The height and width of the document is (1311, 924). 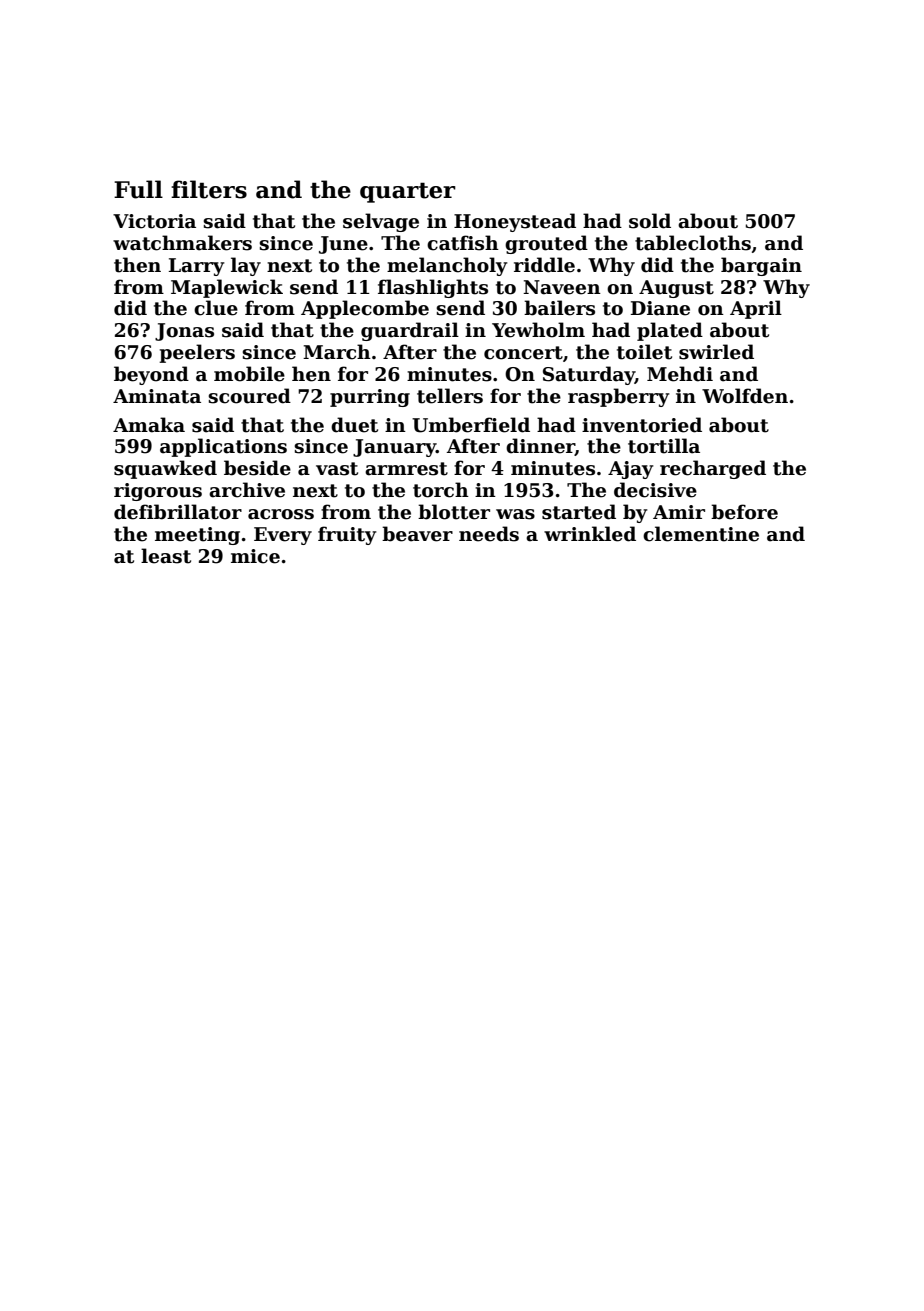 What do you see at coordinates (249, 396) in the document?
I see `scoured` at bounding box center [249, 396].
